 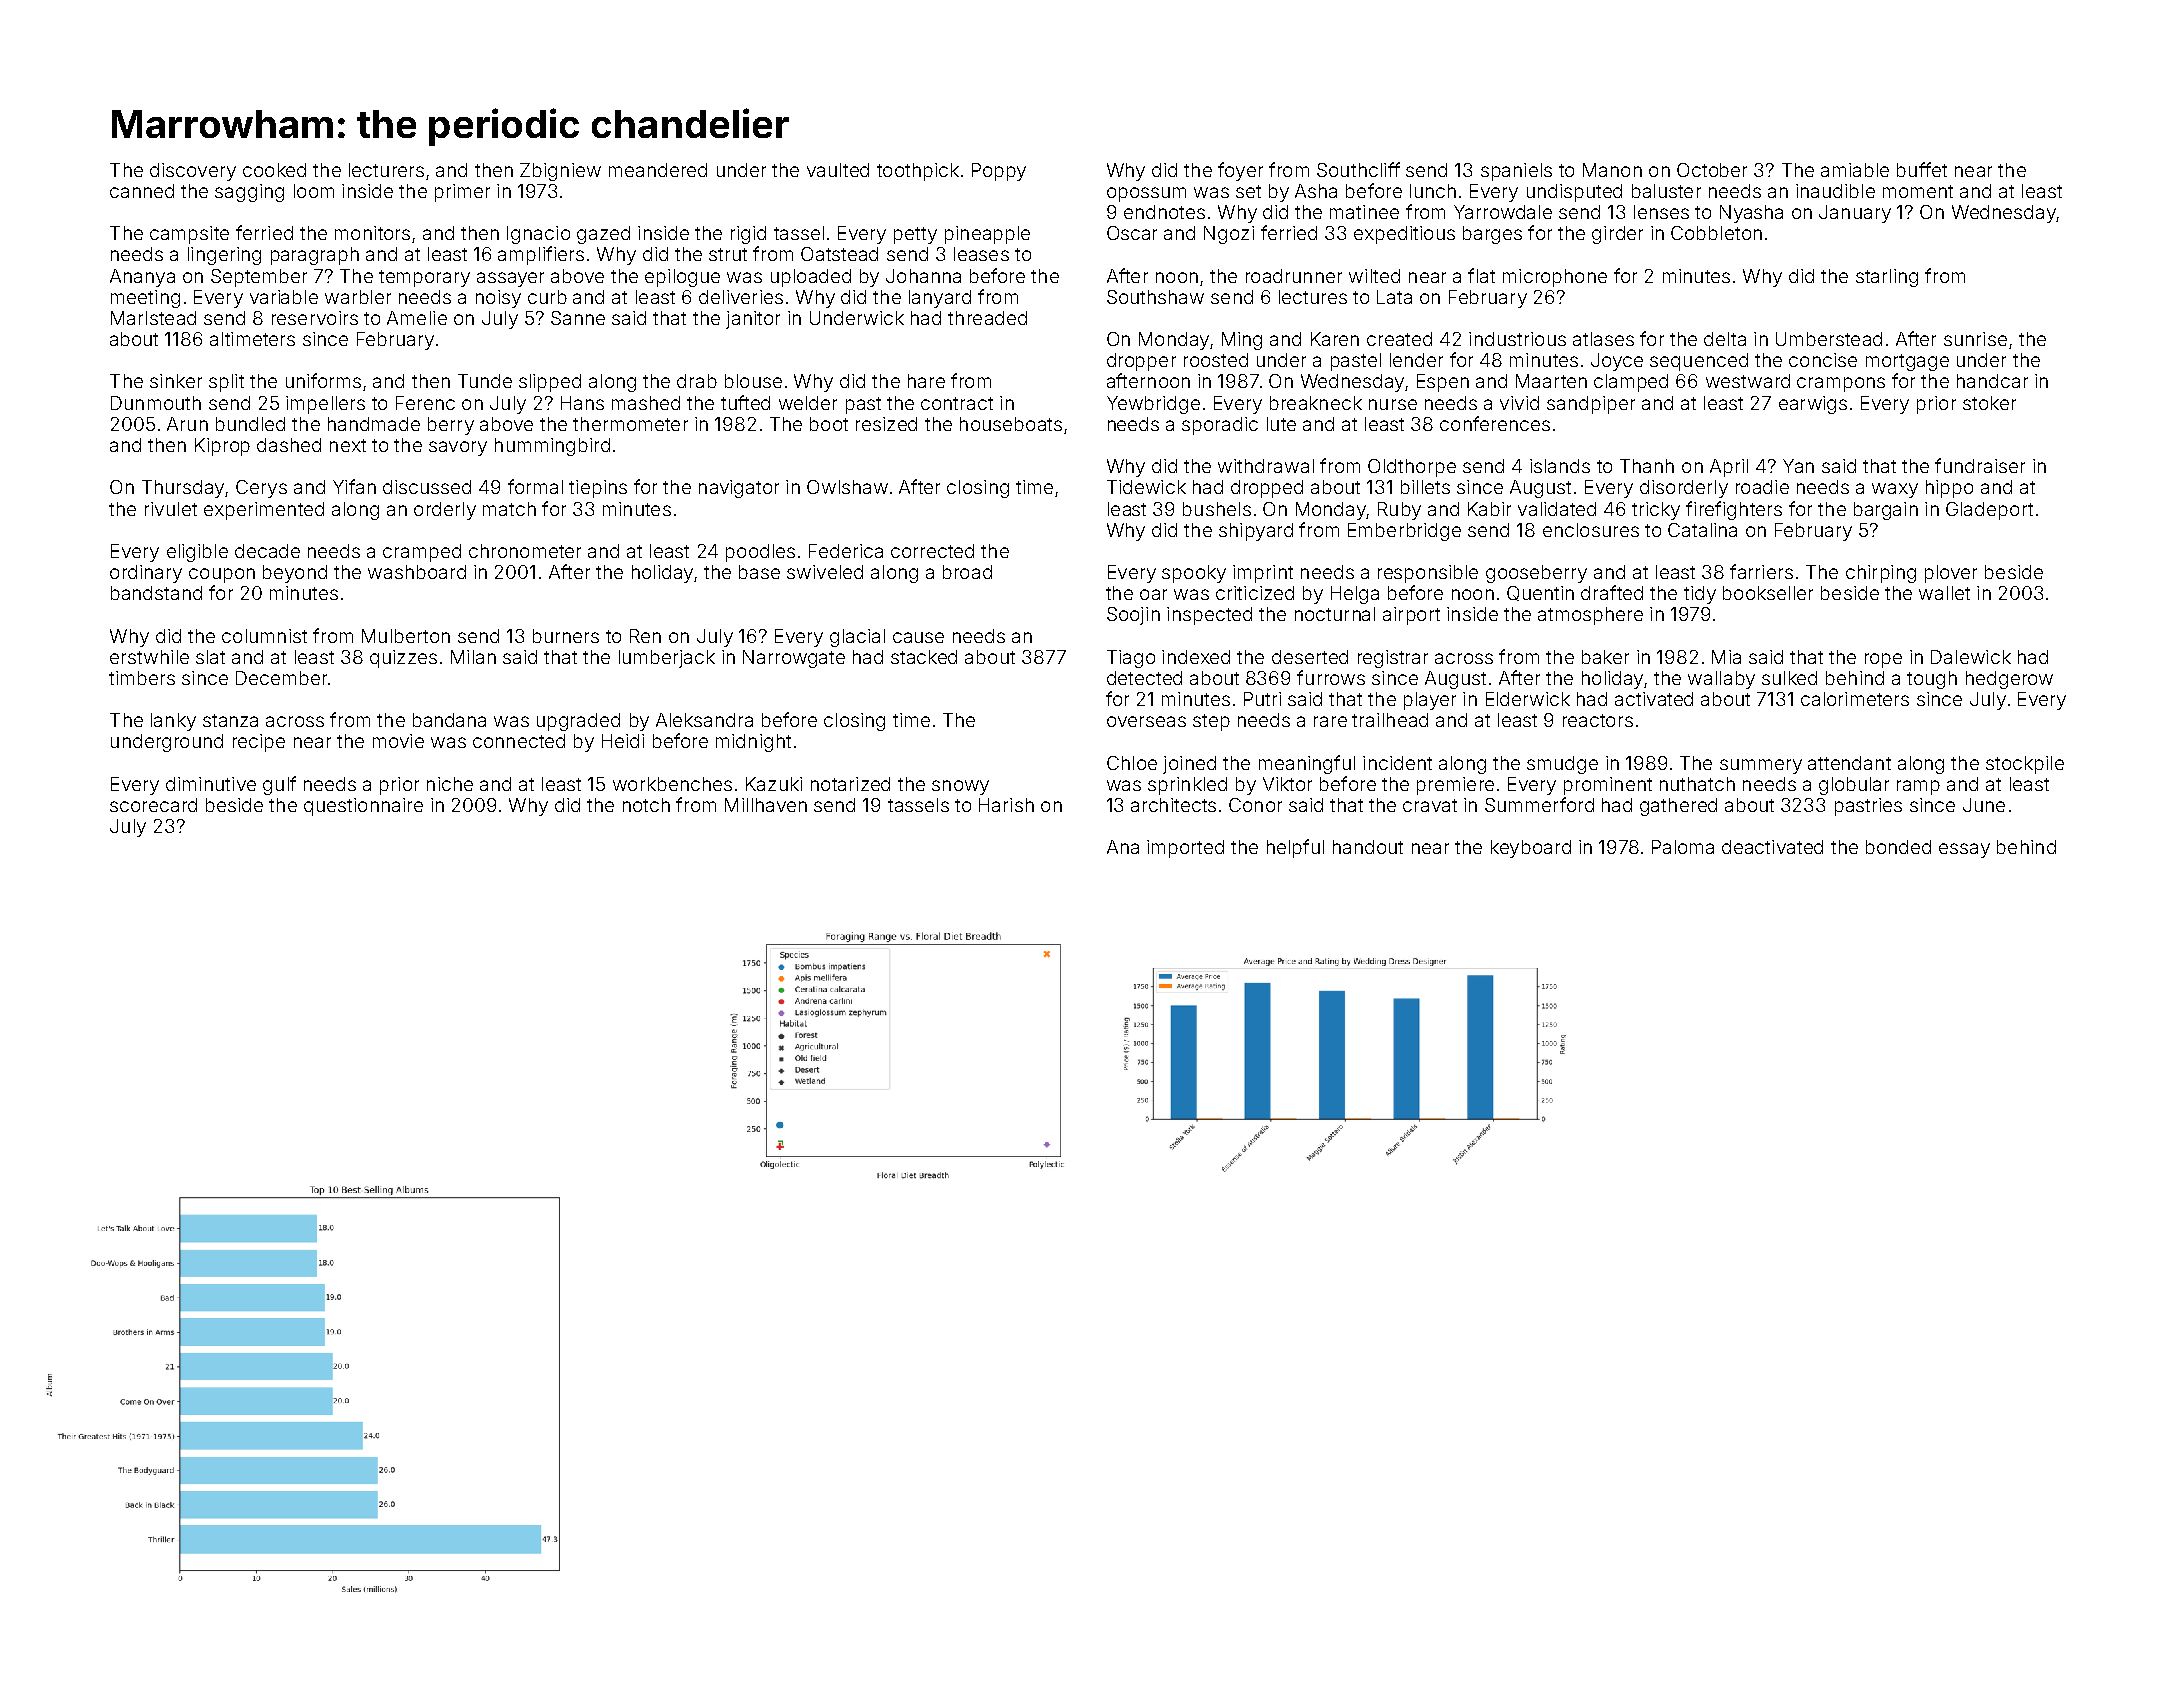 What do you see at coordinates (354, 486) in the screenshot?
I see `Yifan` at bounding box center [354, 486].
